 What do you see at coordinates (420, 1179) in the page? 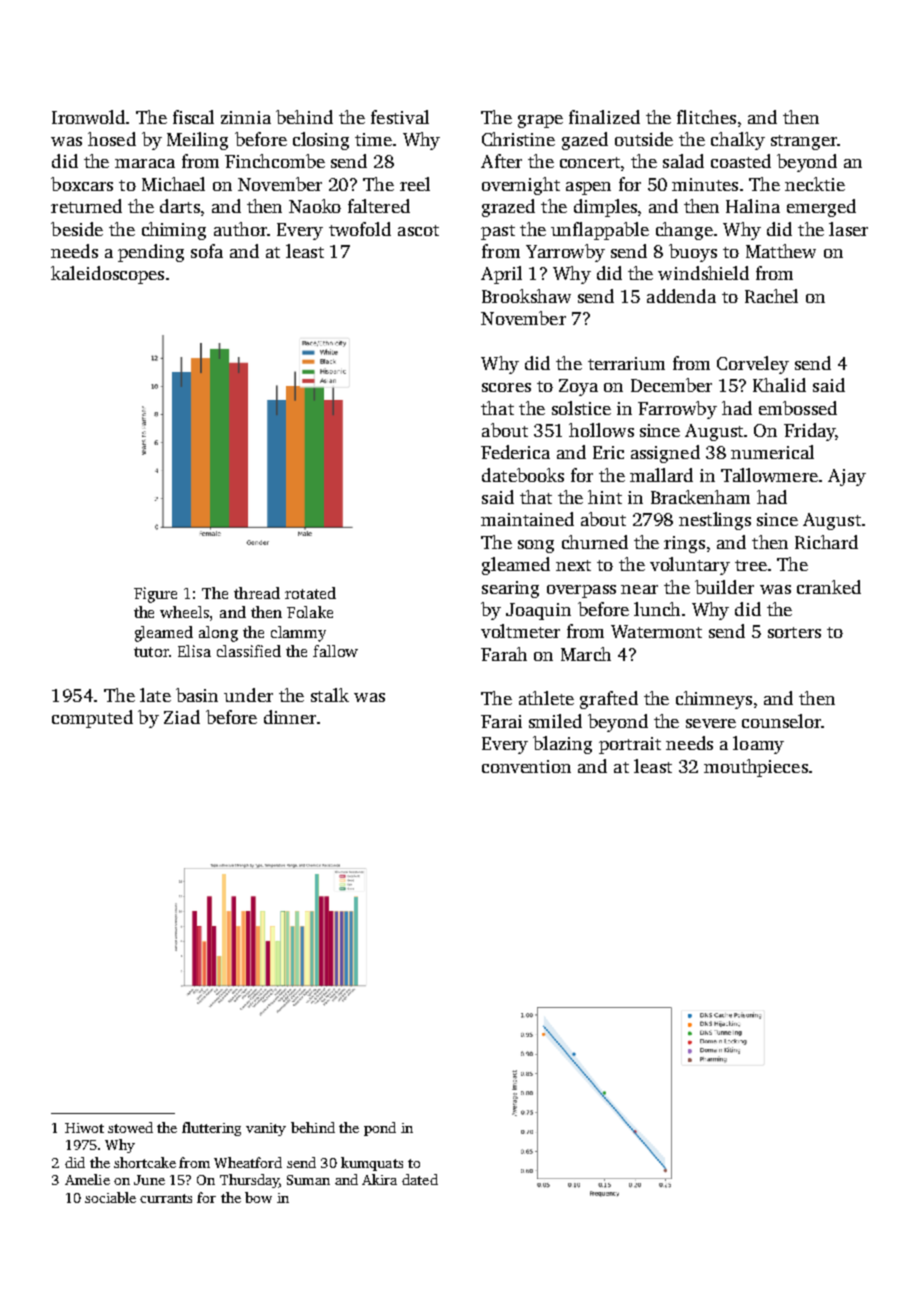
I see `dated` at bounding box center [420, 1179].
